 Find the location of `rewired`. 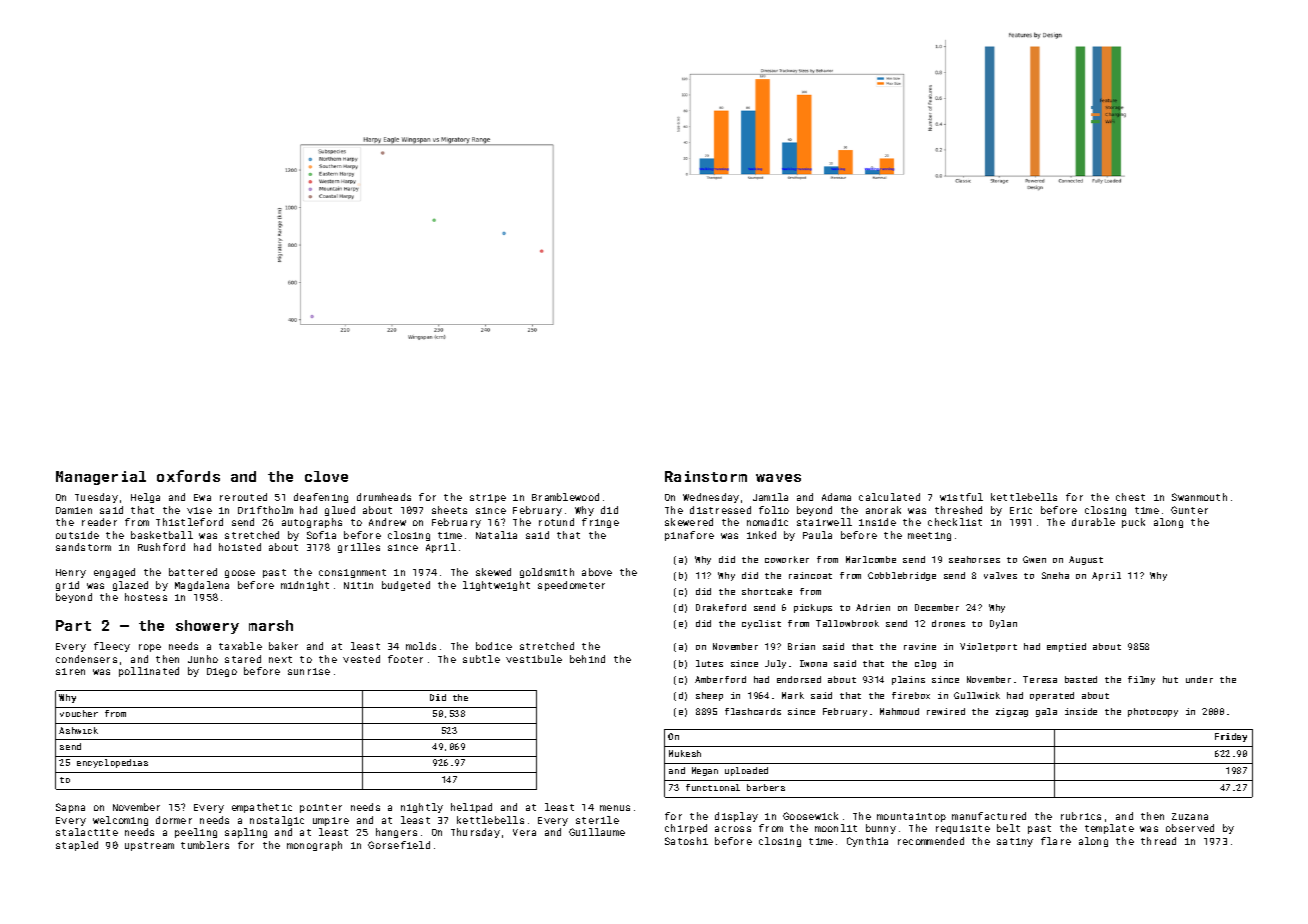

rewired is located at coordinates (946, 711).
